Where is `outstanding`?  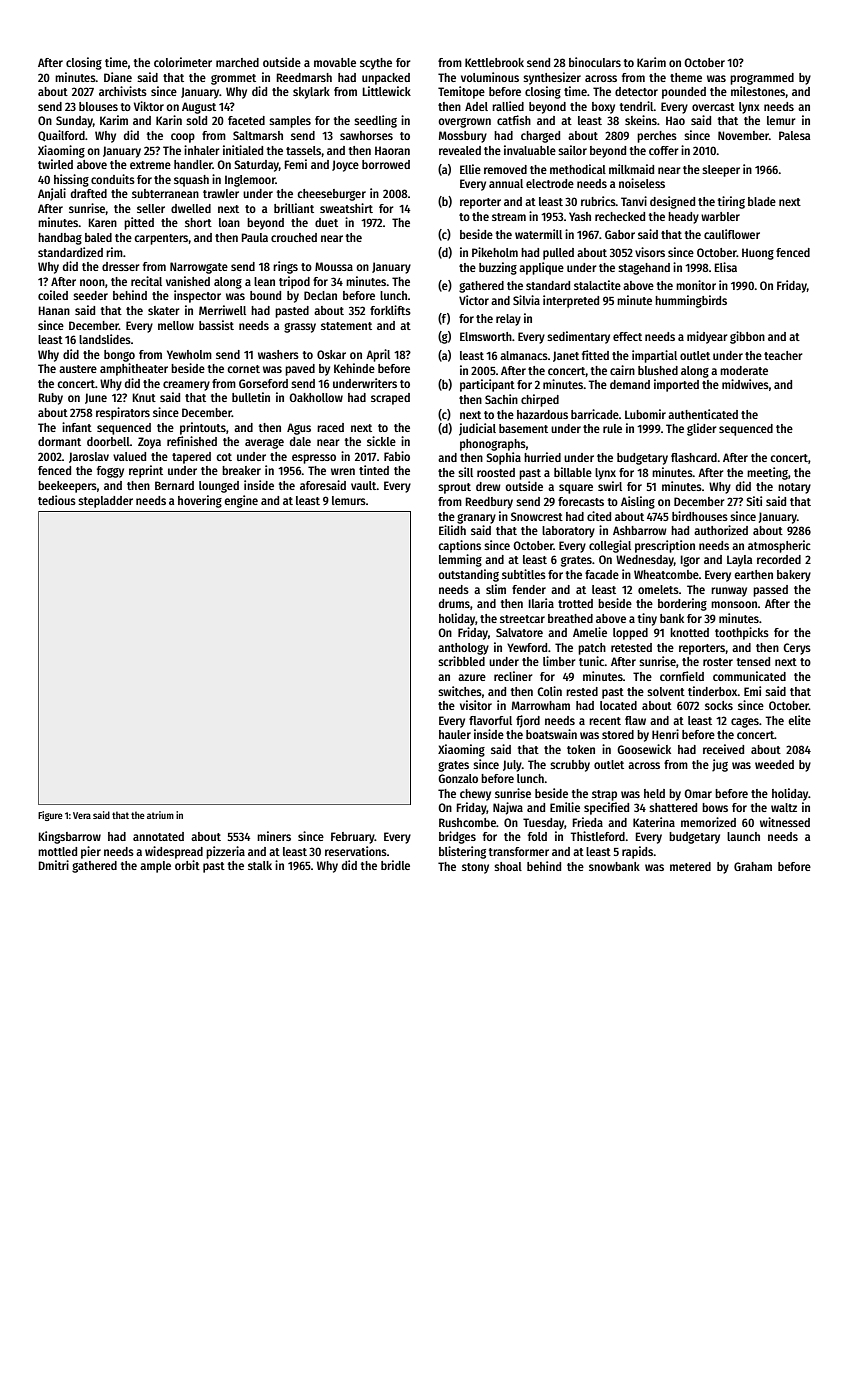
outstanding is located at coordinates (468, 575).
